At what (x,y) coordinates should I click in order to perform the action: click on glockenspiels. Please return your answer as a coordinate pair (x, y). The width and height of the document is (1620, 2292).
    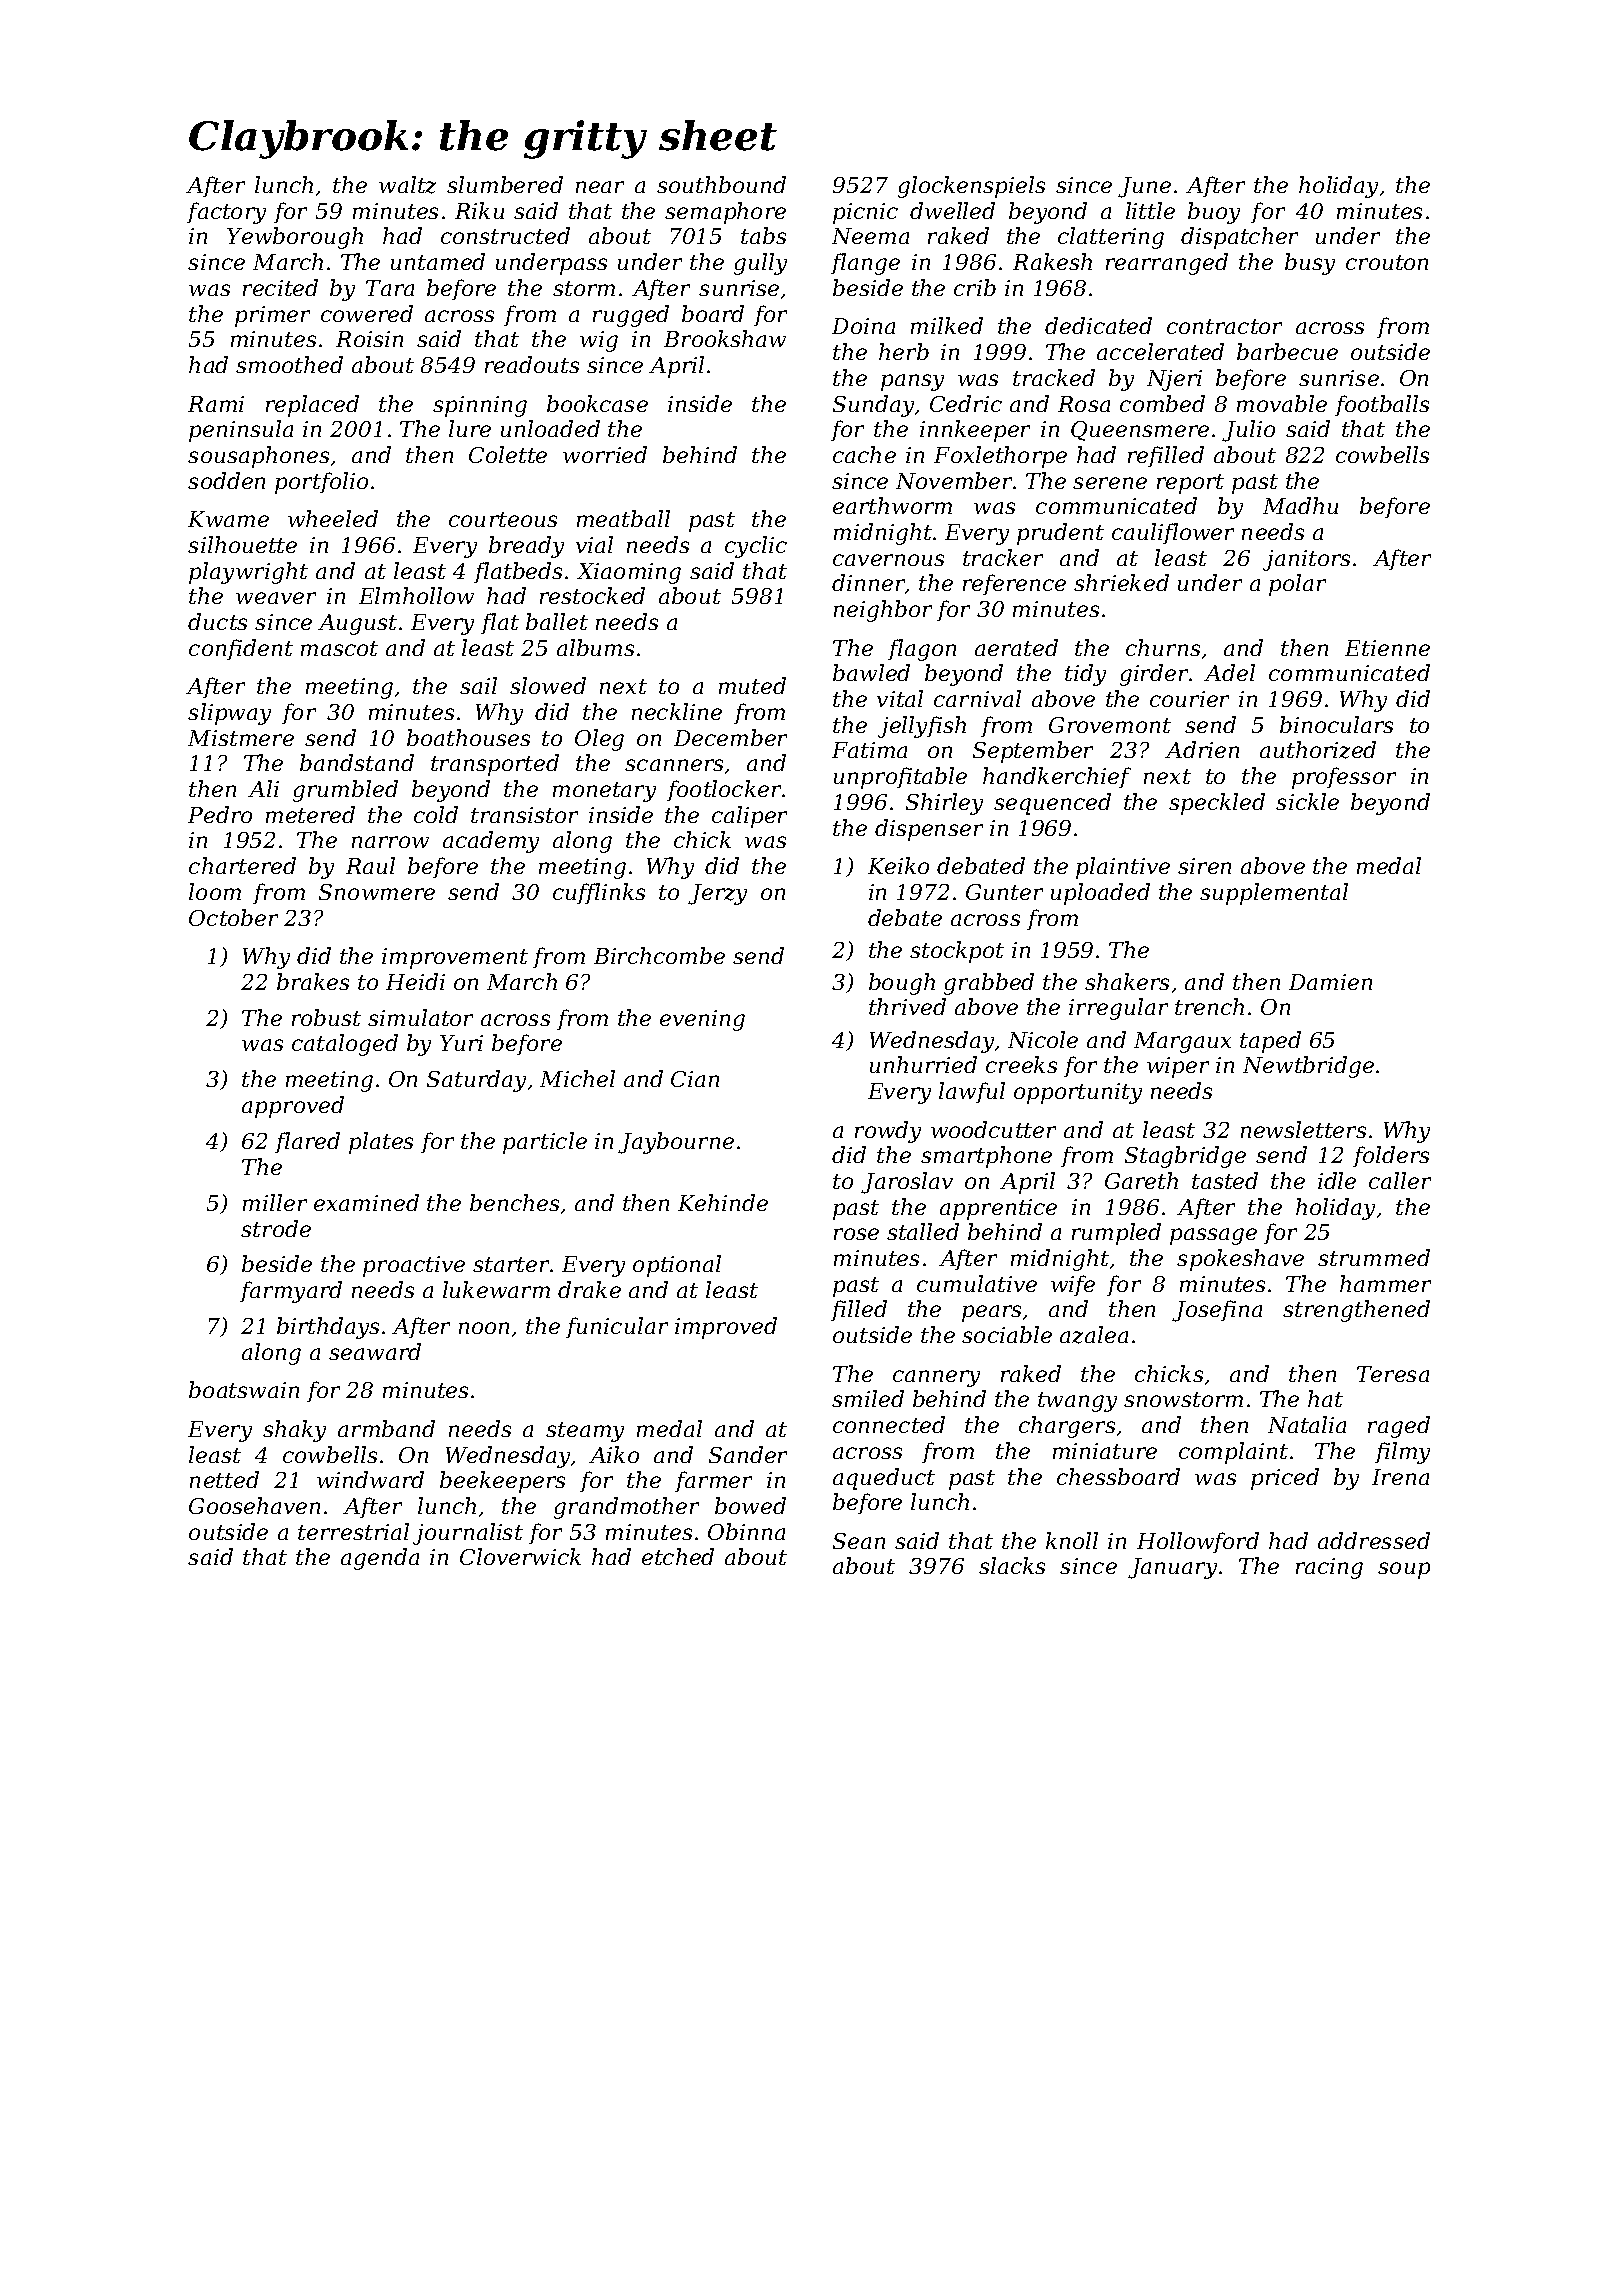
    Looking at the image, I should click on (971, 187).
